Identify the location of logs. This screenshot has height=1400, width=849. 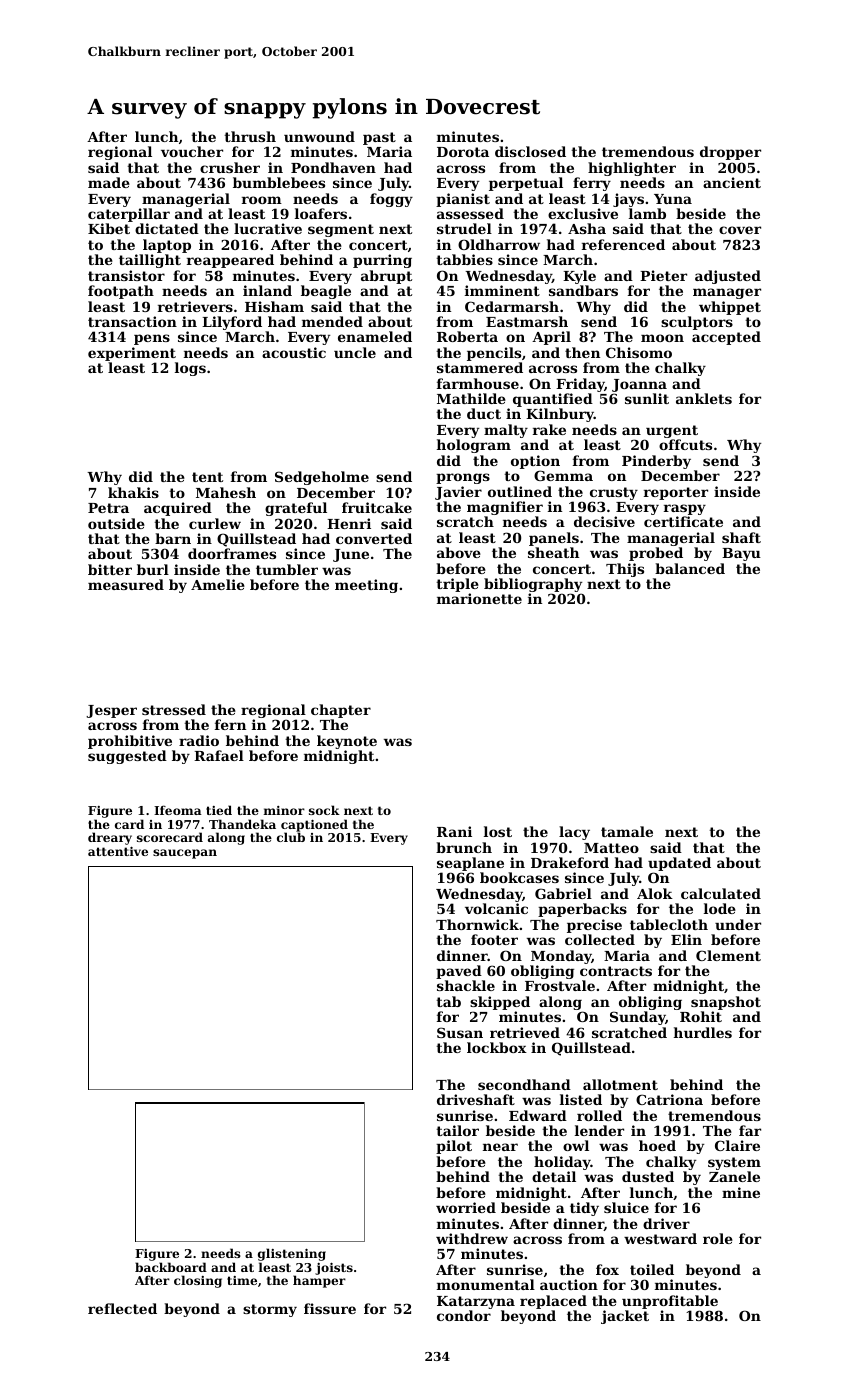
(190, 369).
